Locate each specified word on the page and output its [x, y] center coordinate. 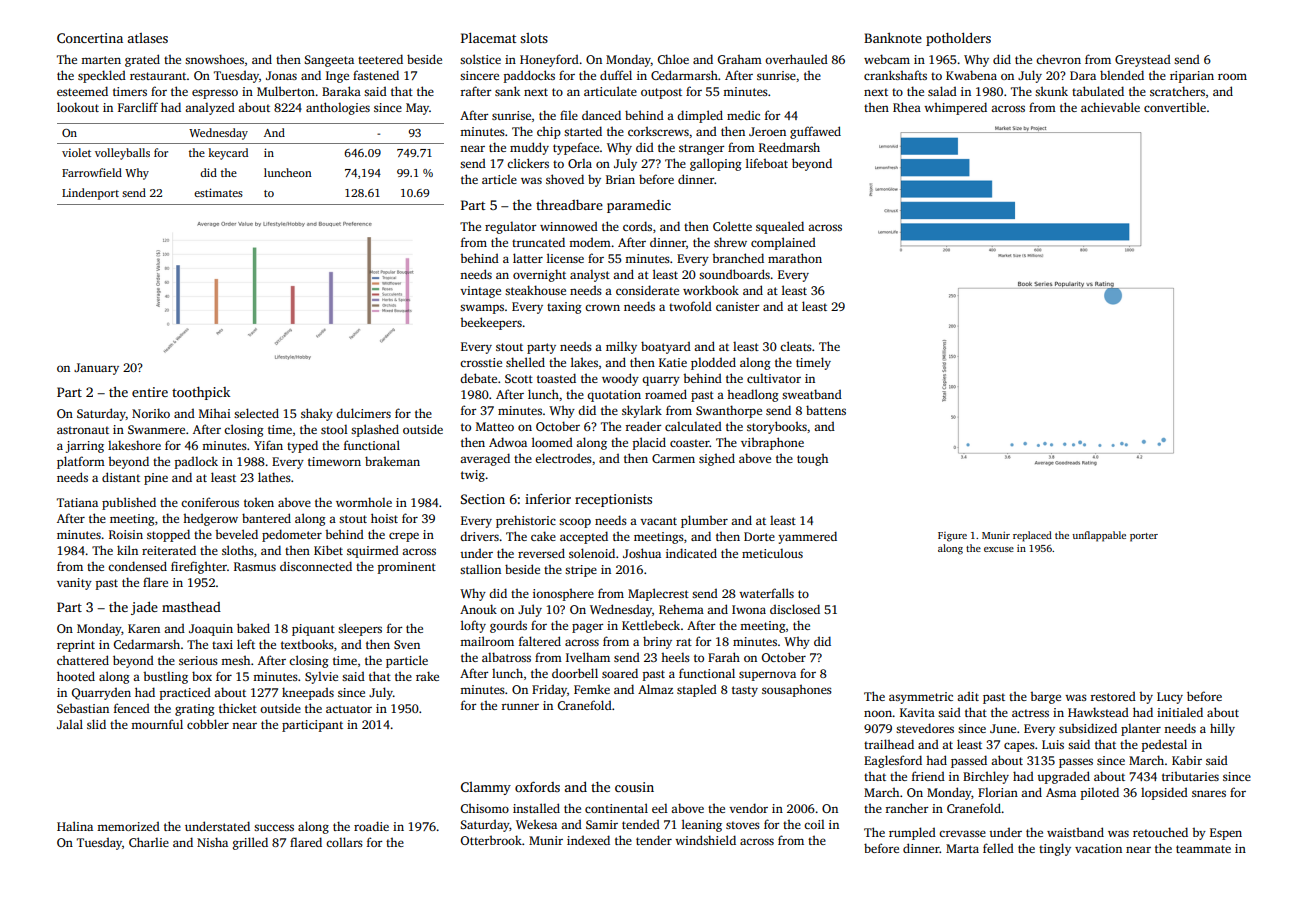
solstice [480, 59]
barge [1045, 697]
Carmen [673, 458]
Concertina [90, 38]
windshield [705, 840]
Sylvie [321, 677]
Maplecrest [658, 594]
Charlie [149, 842]
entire [150, 392]
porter [1144, 537]
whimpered [955, 108]
